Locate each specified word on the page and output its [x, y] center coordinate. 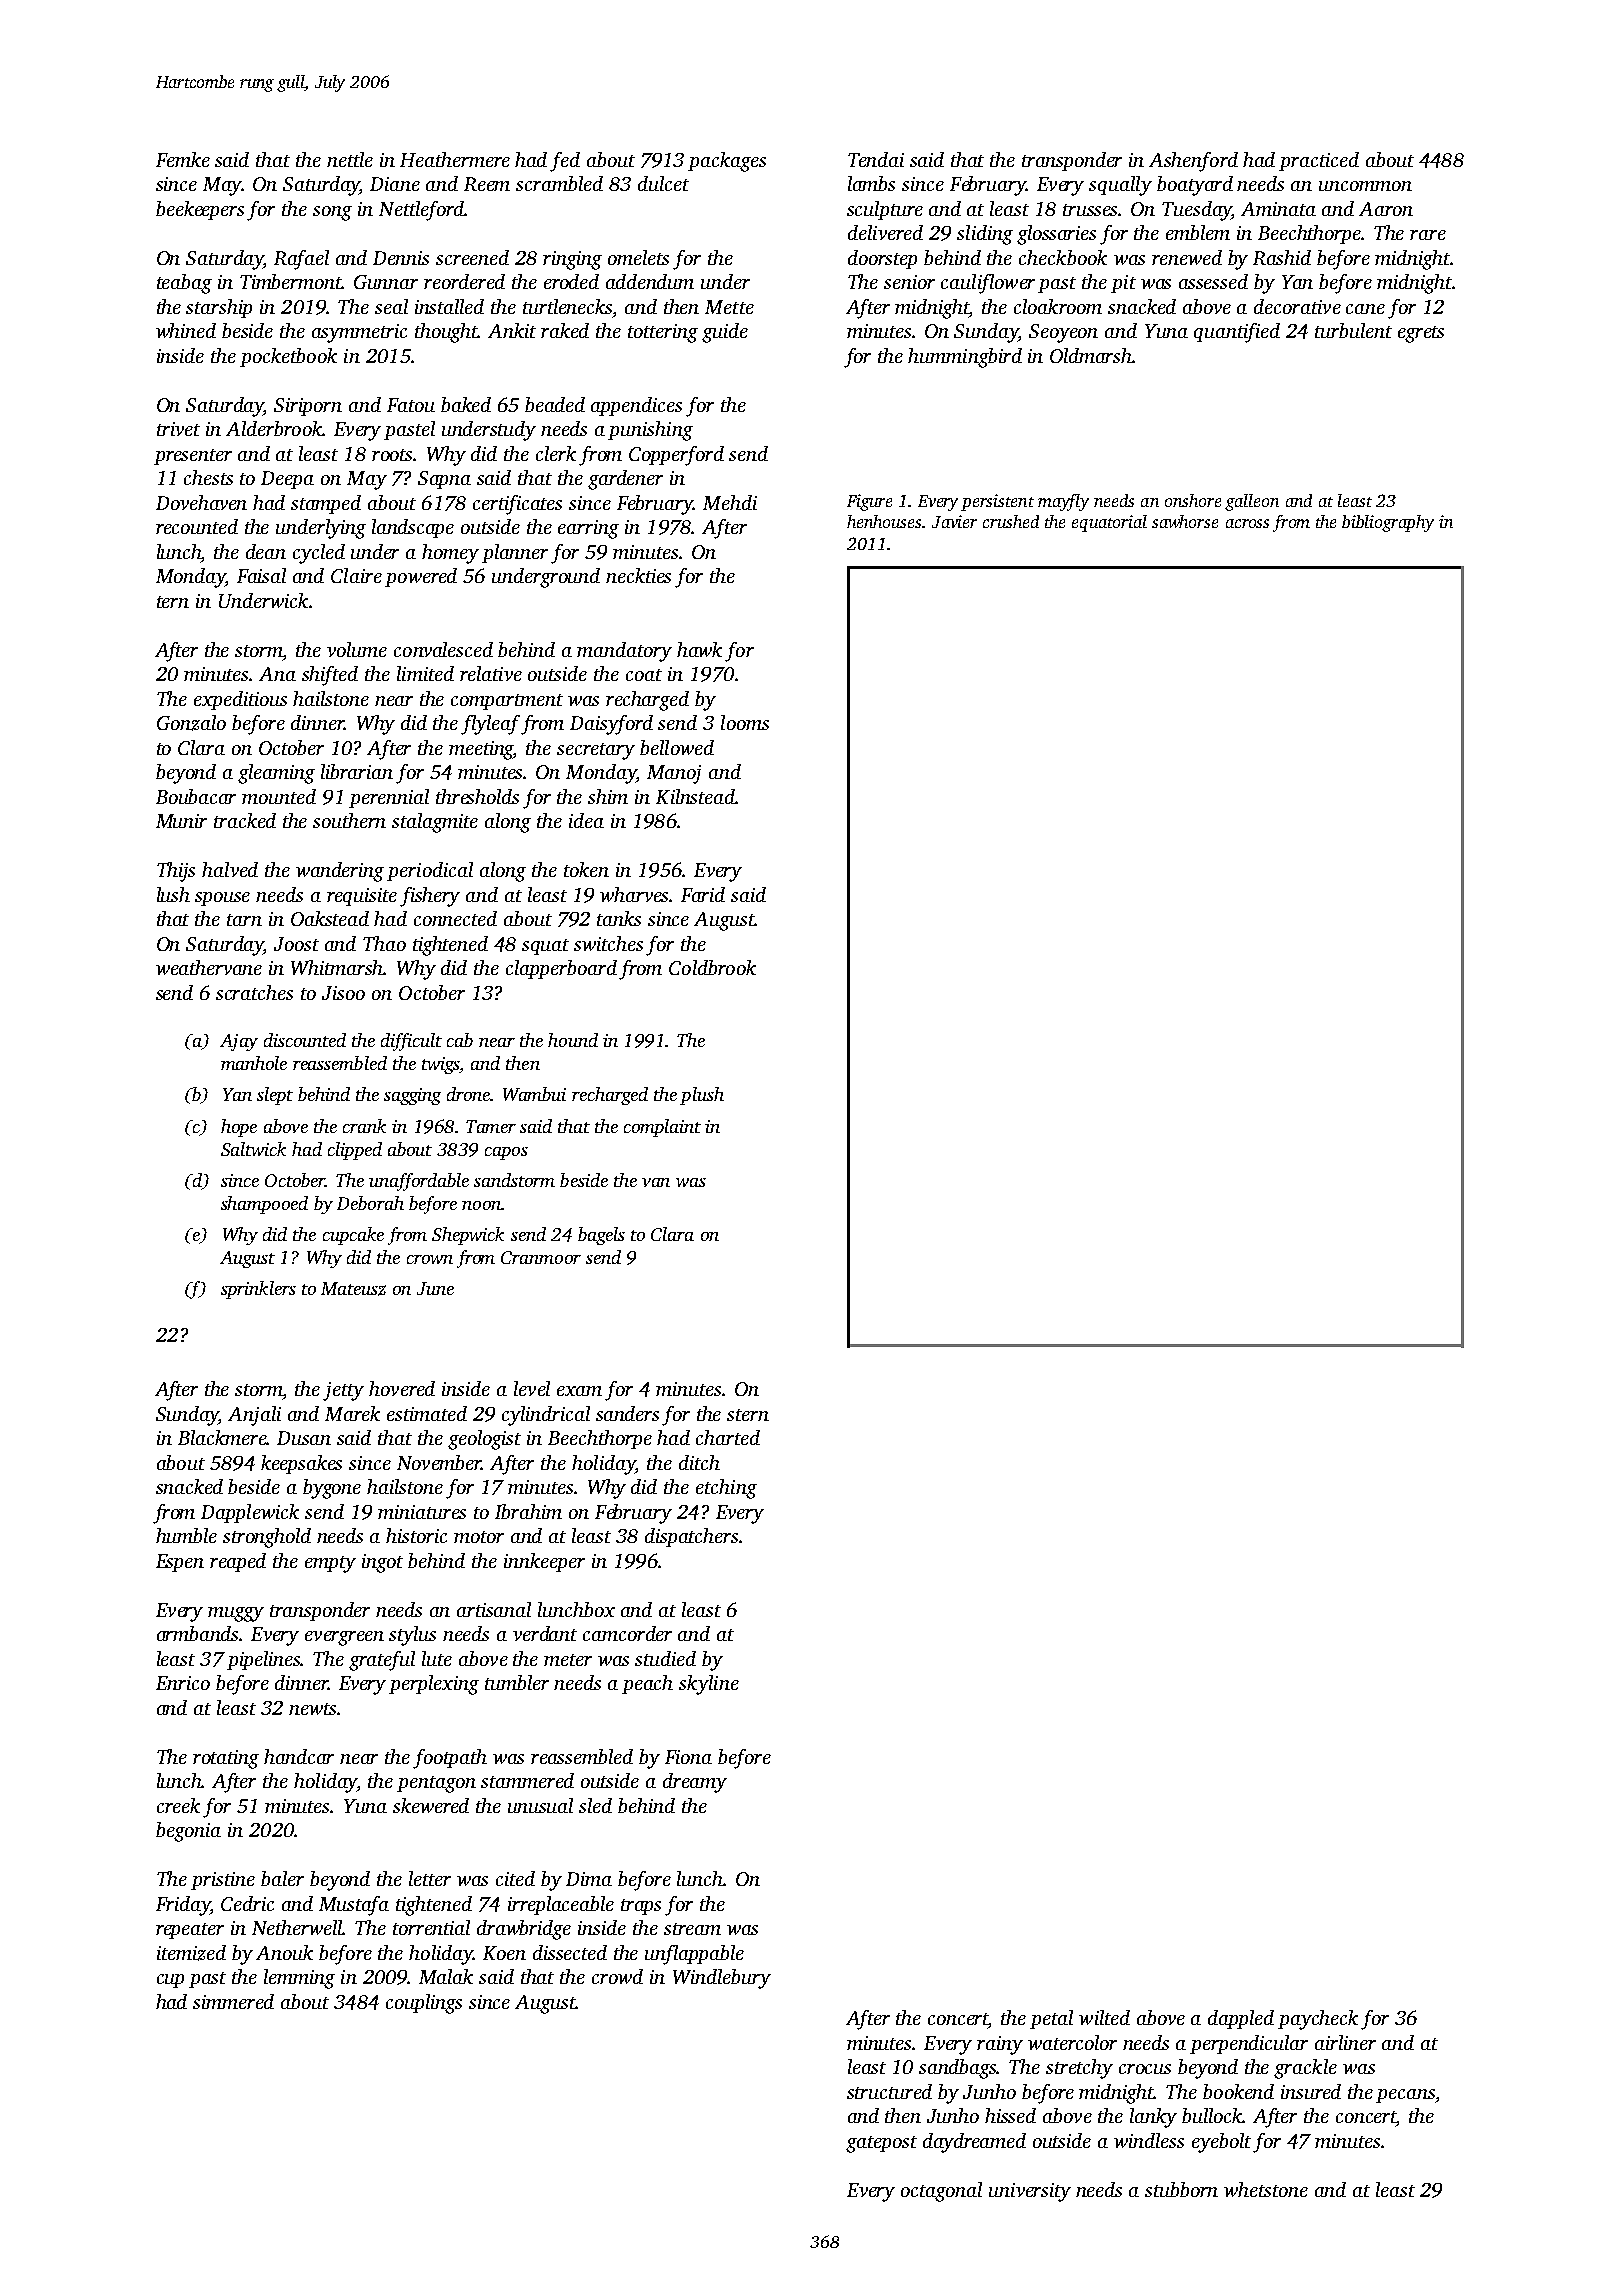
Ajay [239, 1042]
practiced [1319, 161]
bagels [601, 1236]
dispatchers [691, 1537]
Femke [183, 159]
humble [186, 1535]
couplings [424, 2004]
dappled [1241, 2019]
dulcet [663, 183]
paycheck [1318, 2020]
